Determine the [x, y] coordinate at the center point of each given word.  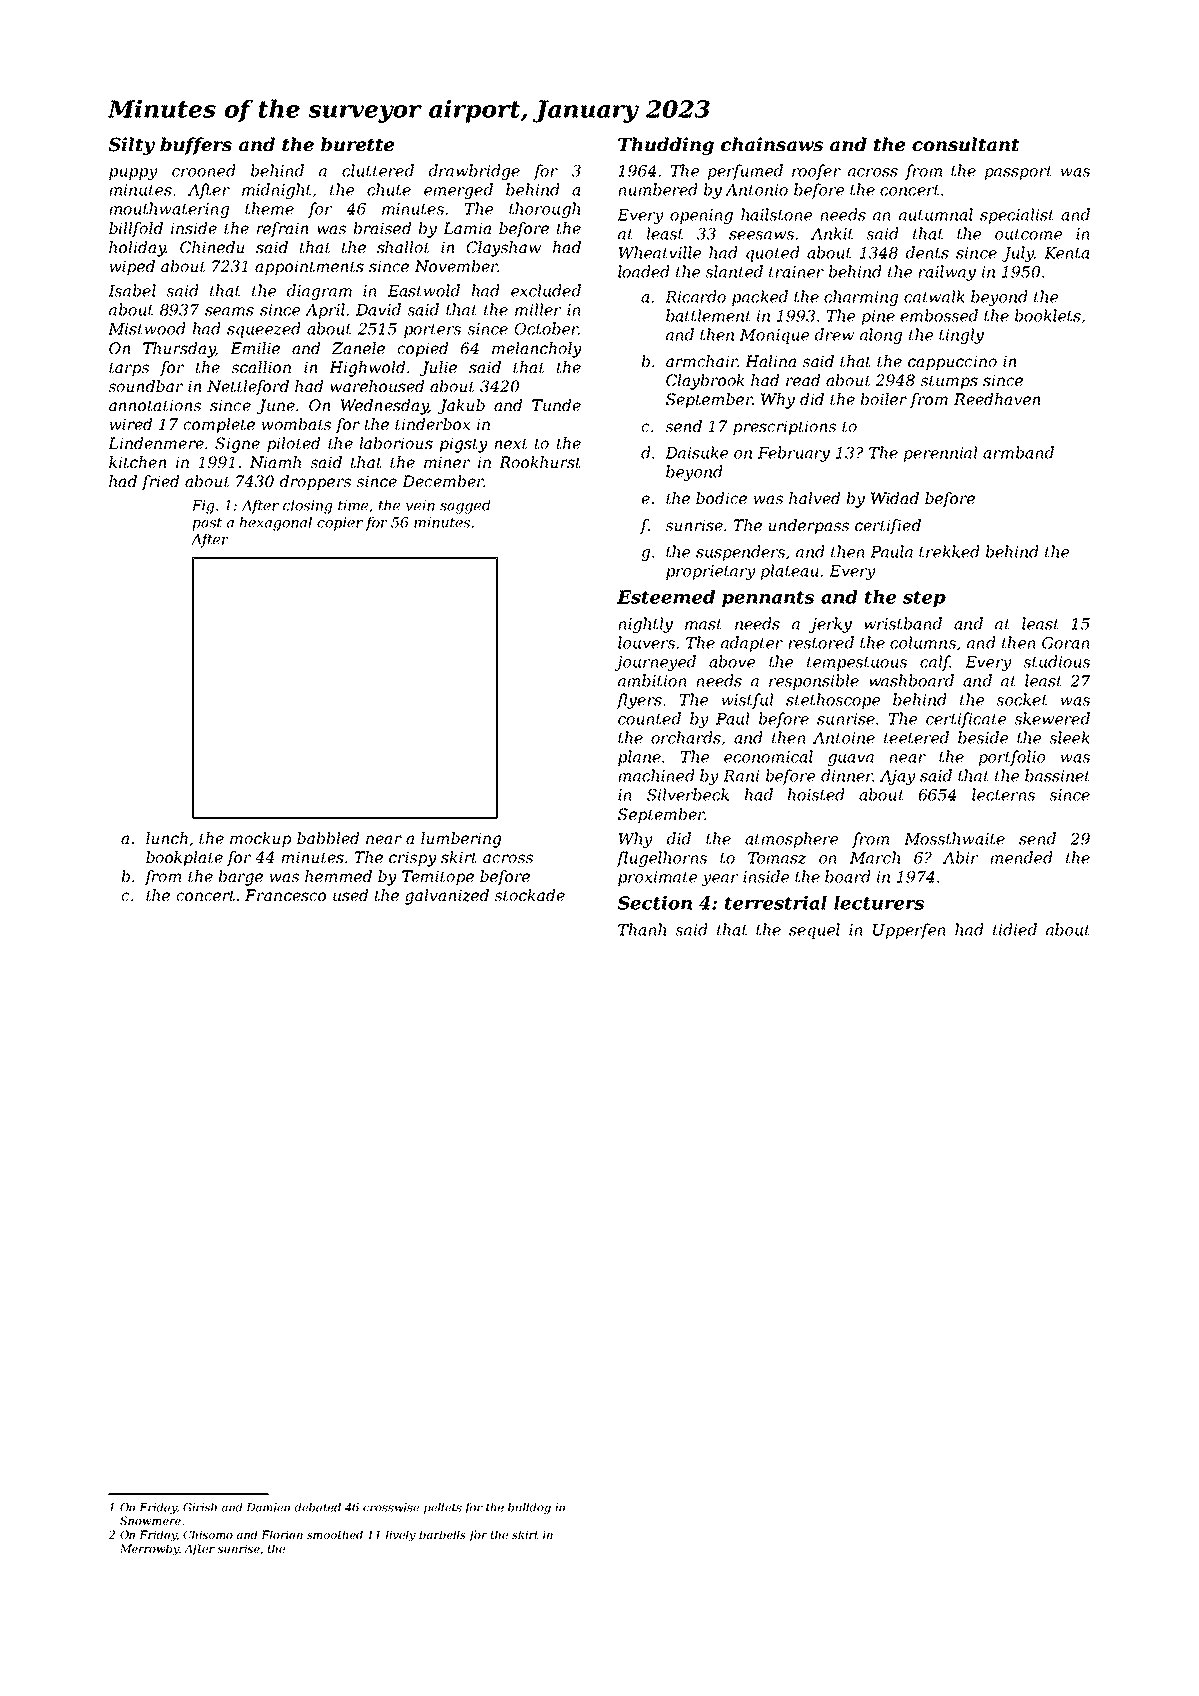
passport [1018, 173]
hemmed [338, 876]
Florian [282, 1534]
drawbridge [474, 172]
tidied [1015, 929]
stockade [530, 895]
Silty [132, 146]
